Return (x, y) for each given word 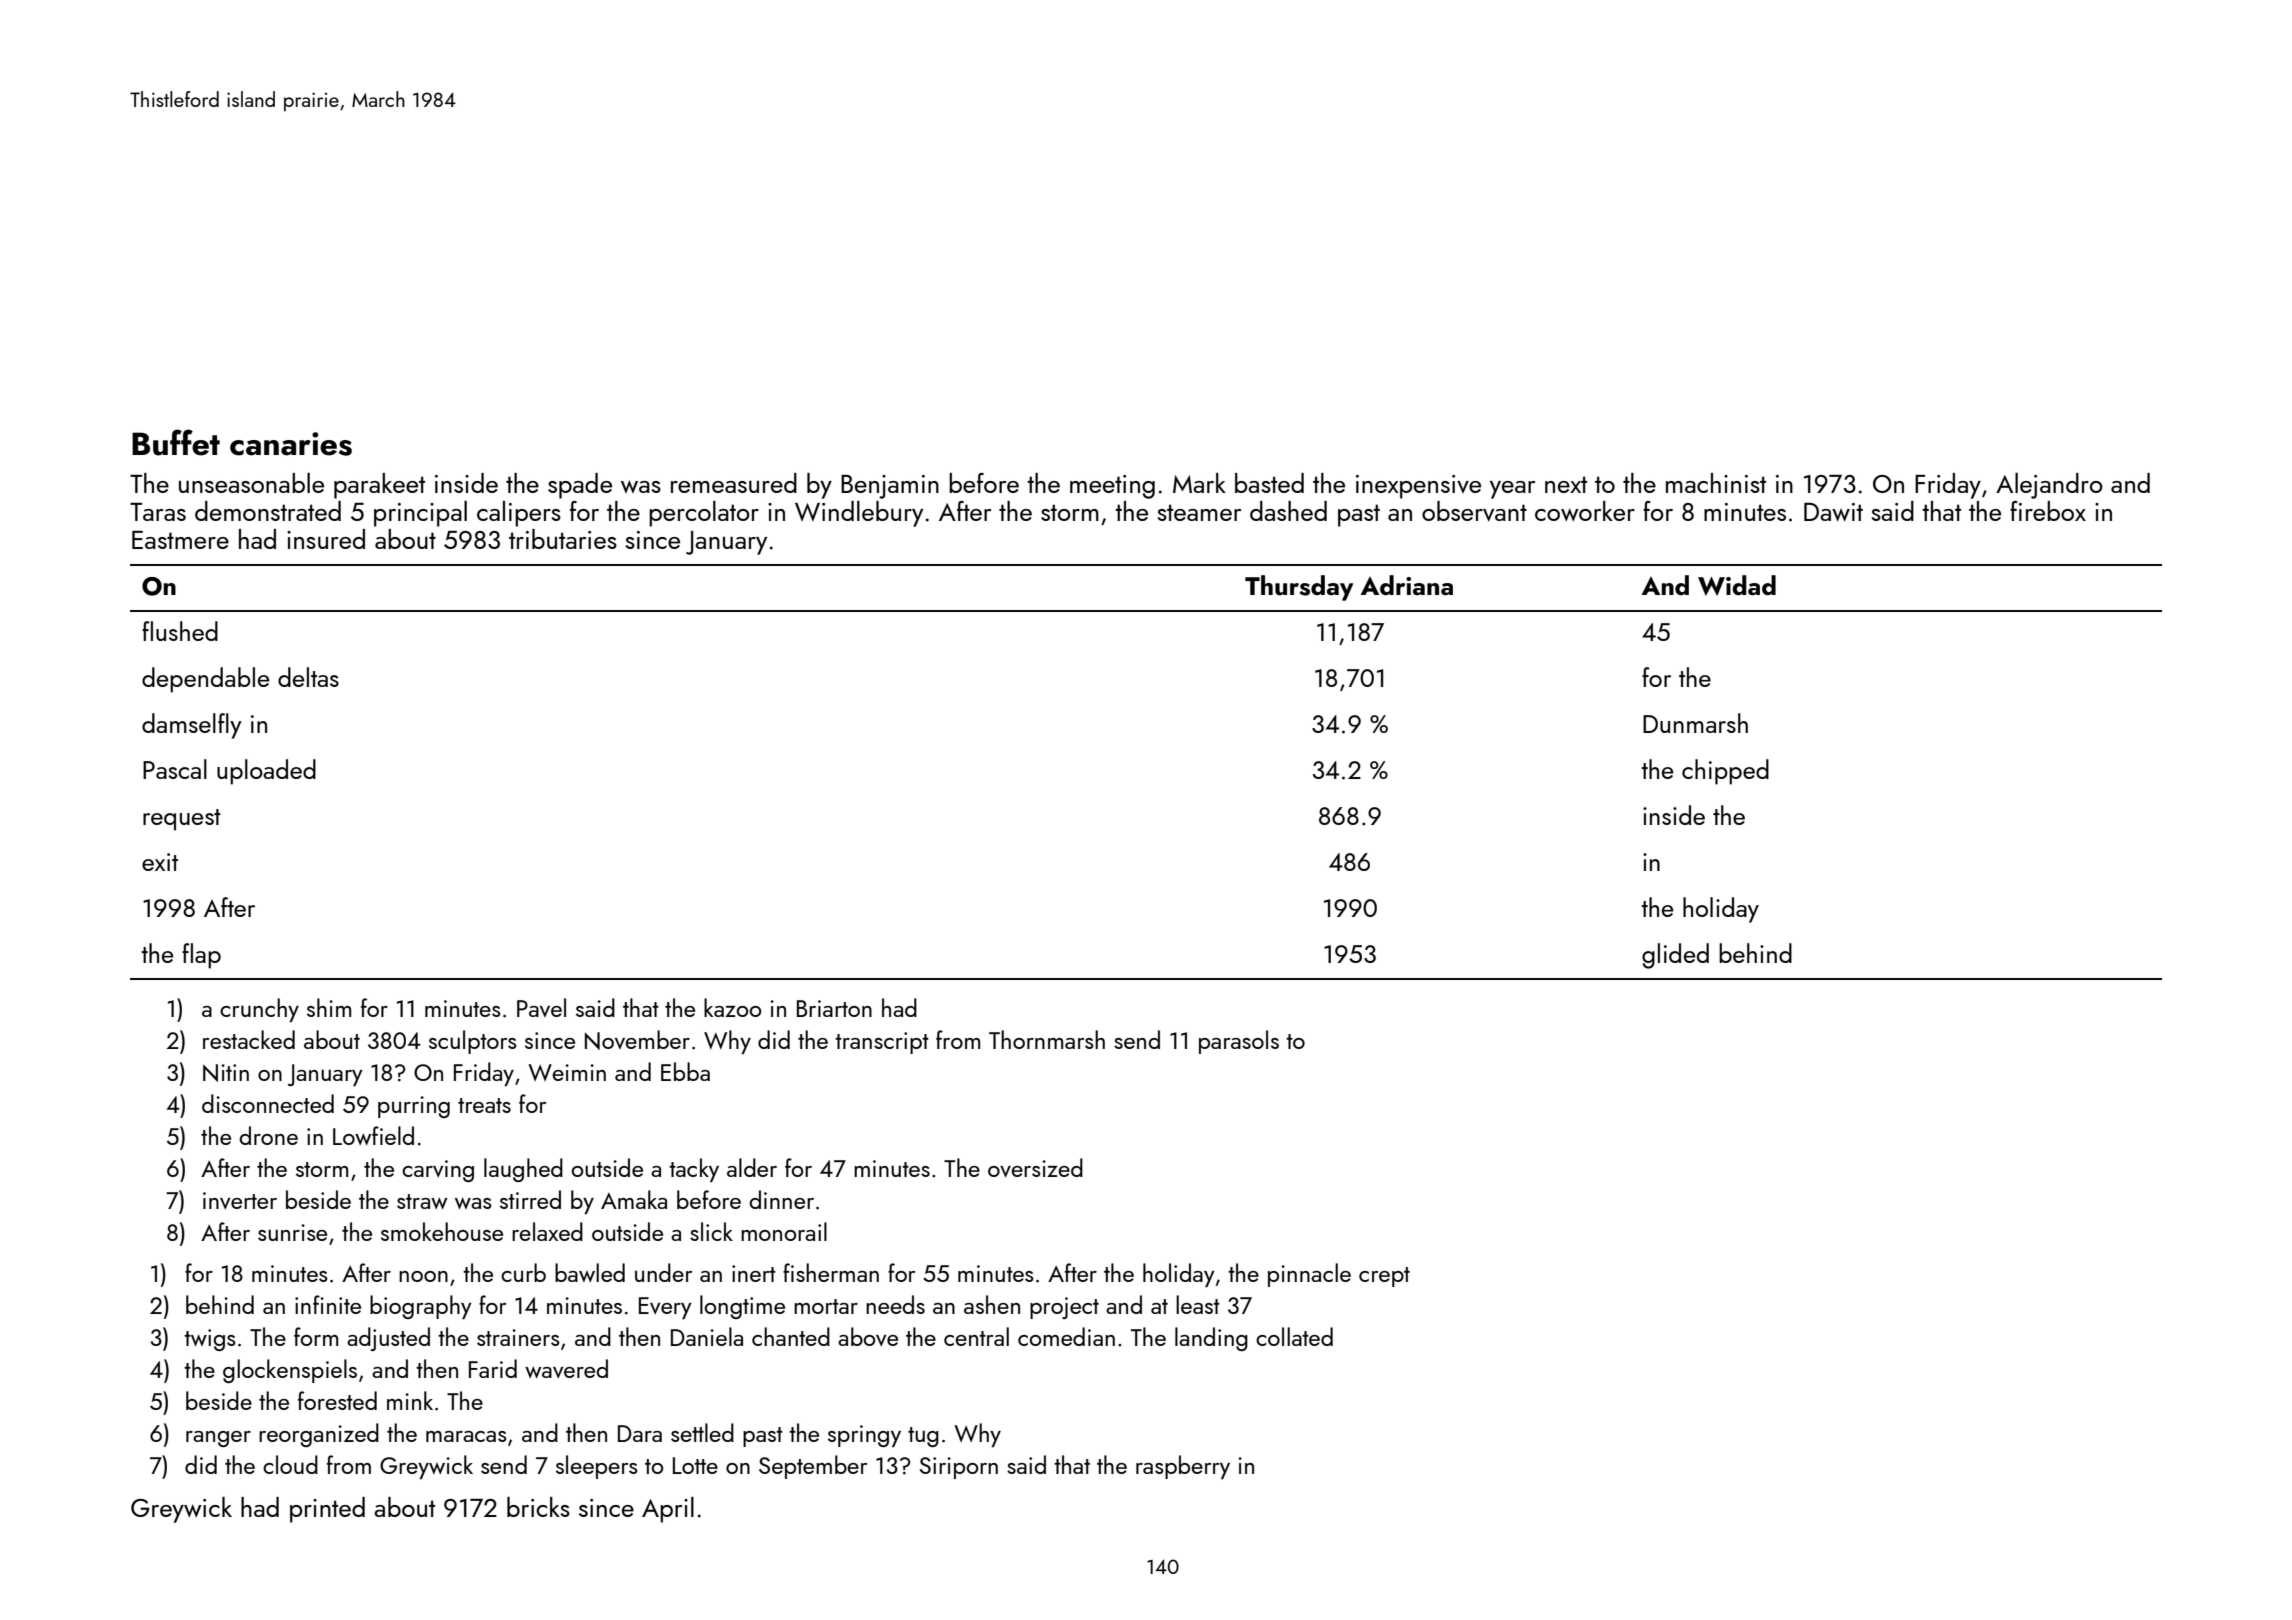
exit (160, 862)
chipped (1725, 772)
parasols (1239, 1042)
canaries (291, 444)
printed (327, 1510)
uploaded (266, 772)
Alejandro (2049, 486)
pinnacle (1309, 1275)
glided (1675, 956)
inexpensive (1418, 487)
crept (1384, 1277)
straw (422, 1201)
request (182, 820)
